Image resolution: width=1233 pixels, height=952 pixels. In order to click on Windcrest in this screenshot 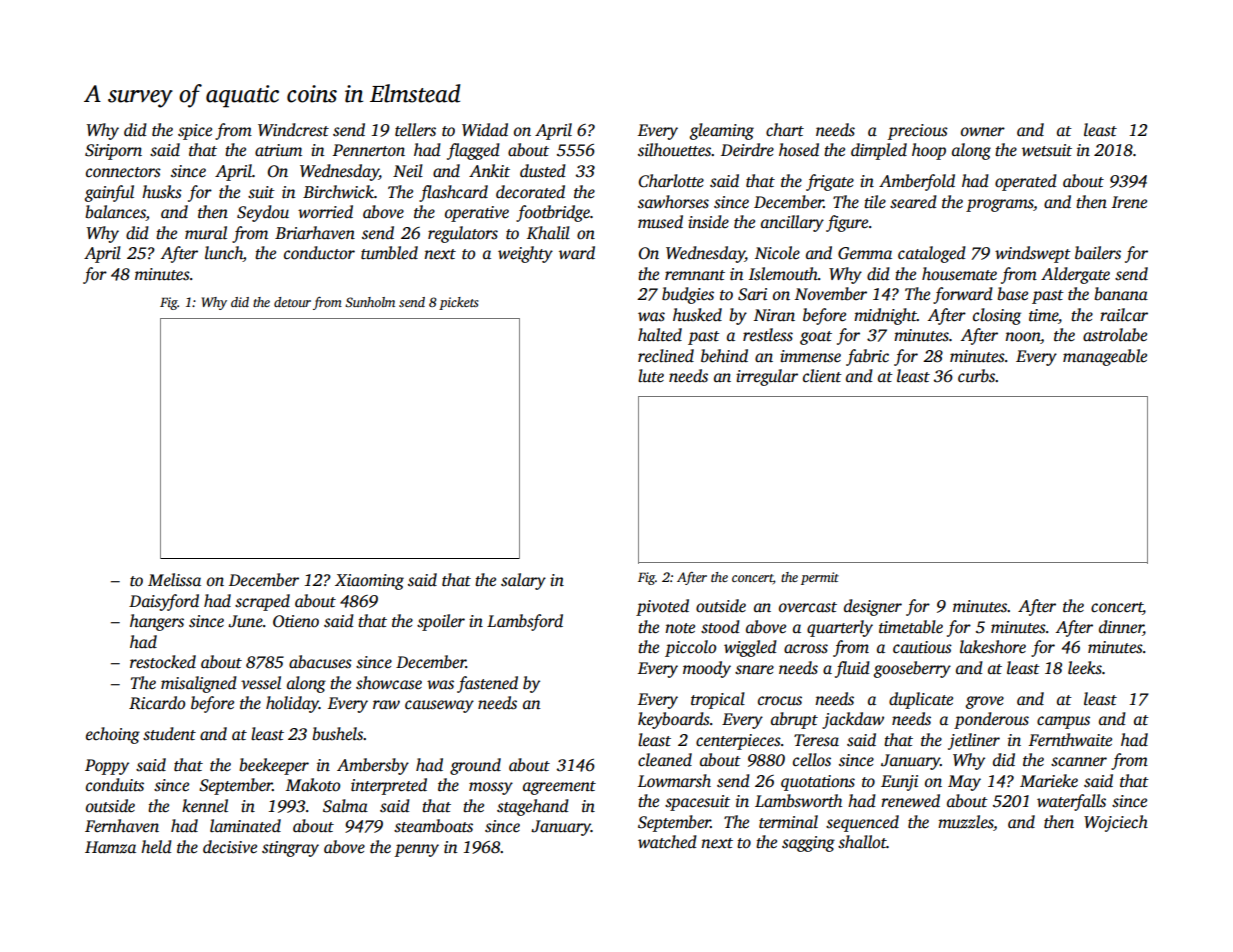, I will do `click(293, 130)`.
